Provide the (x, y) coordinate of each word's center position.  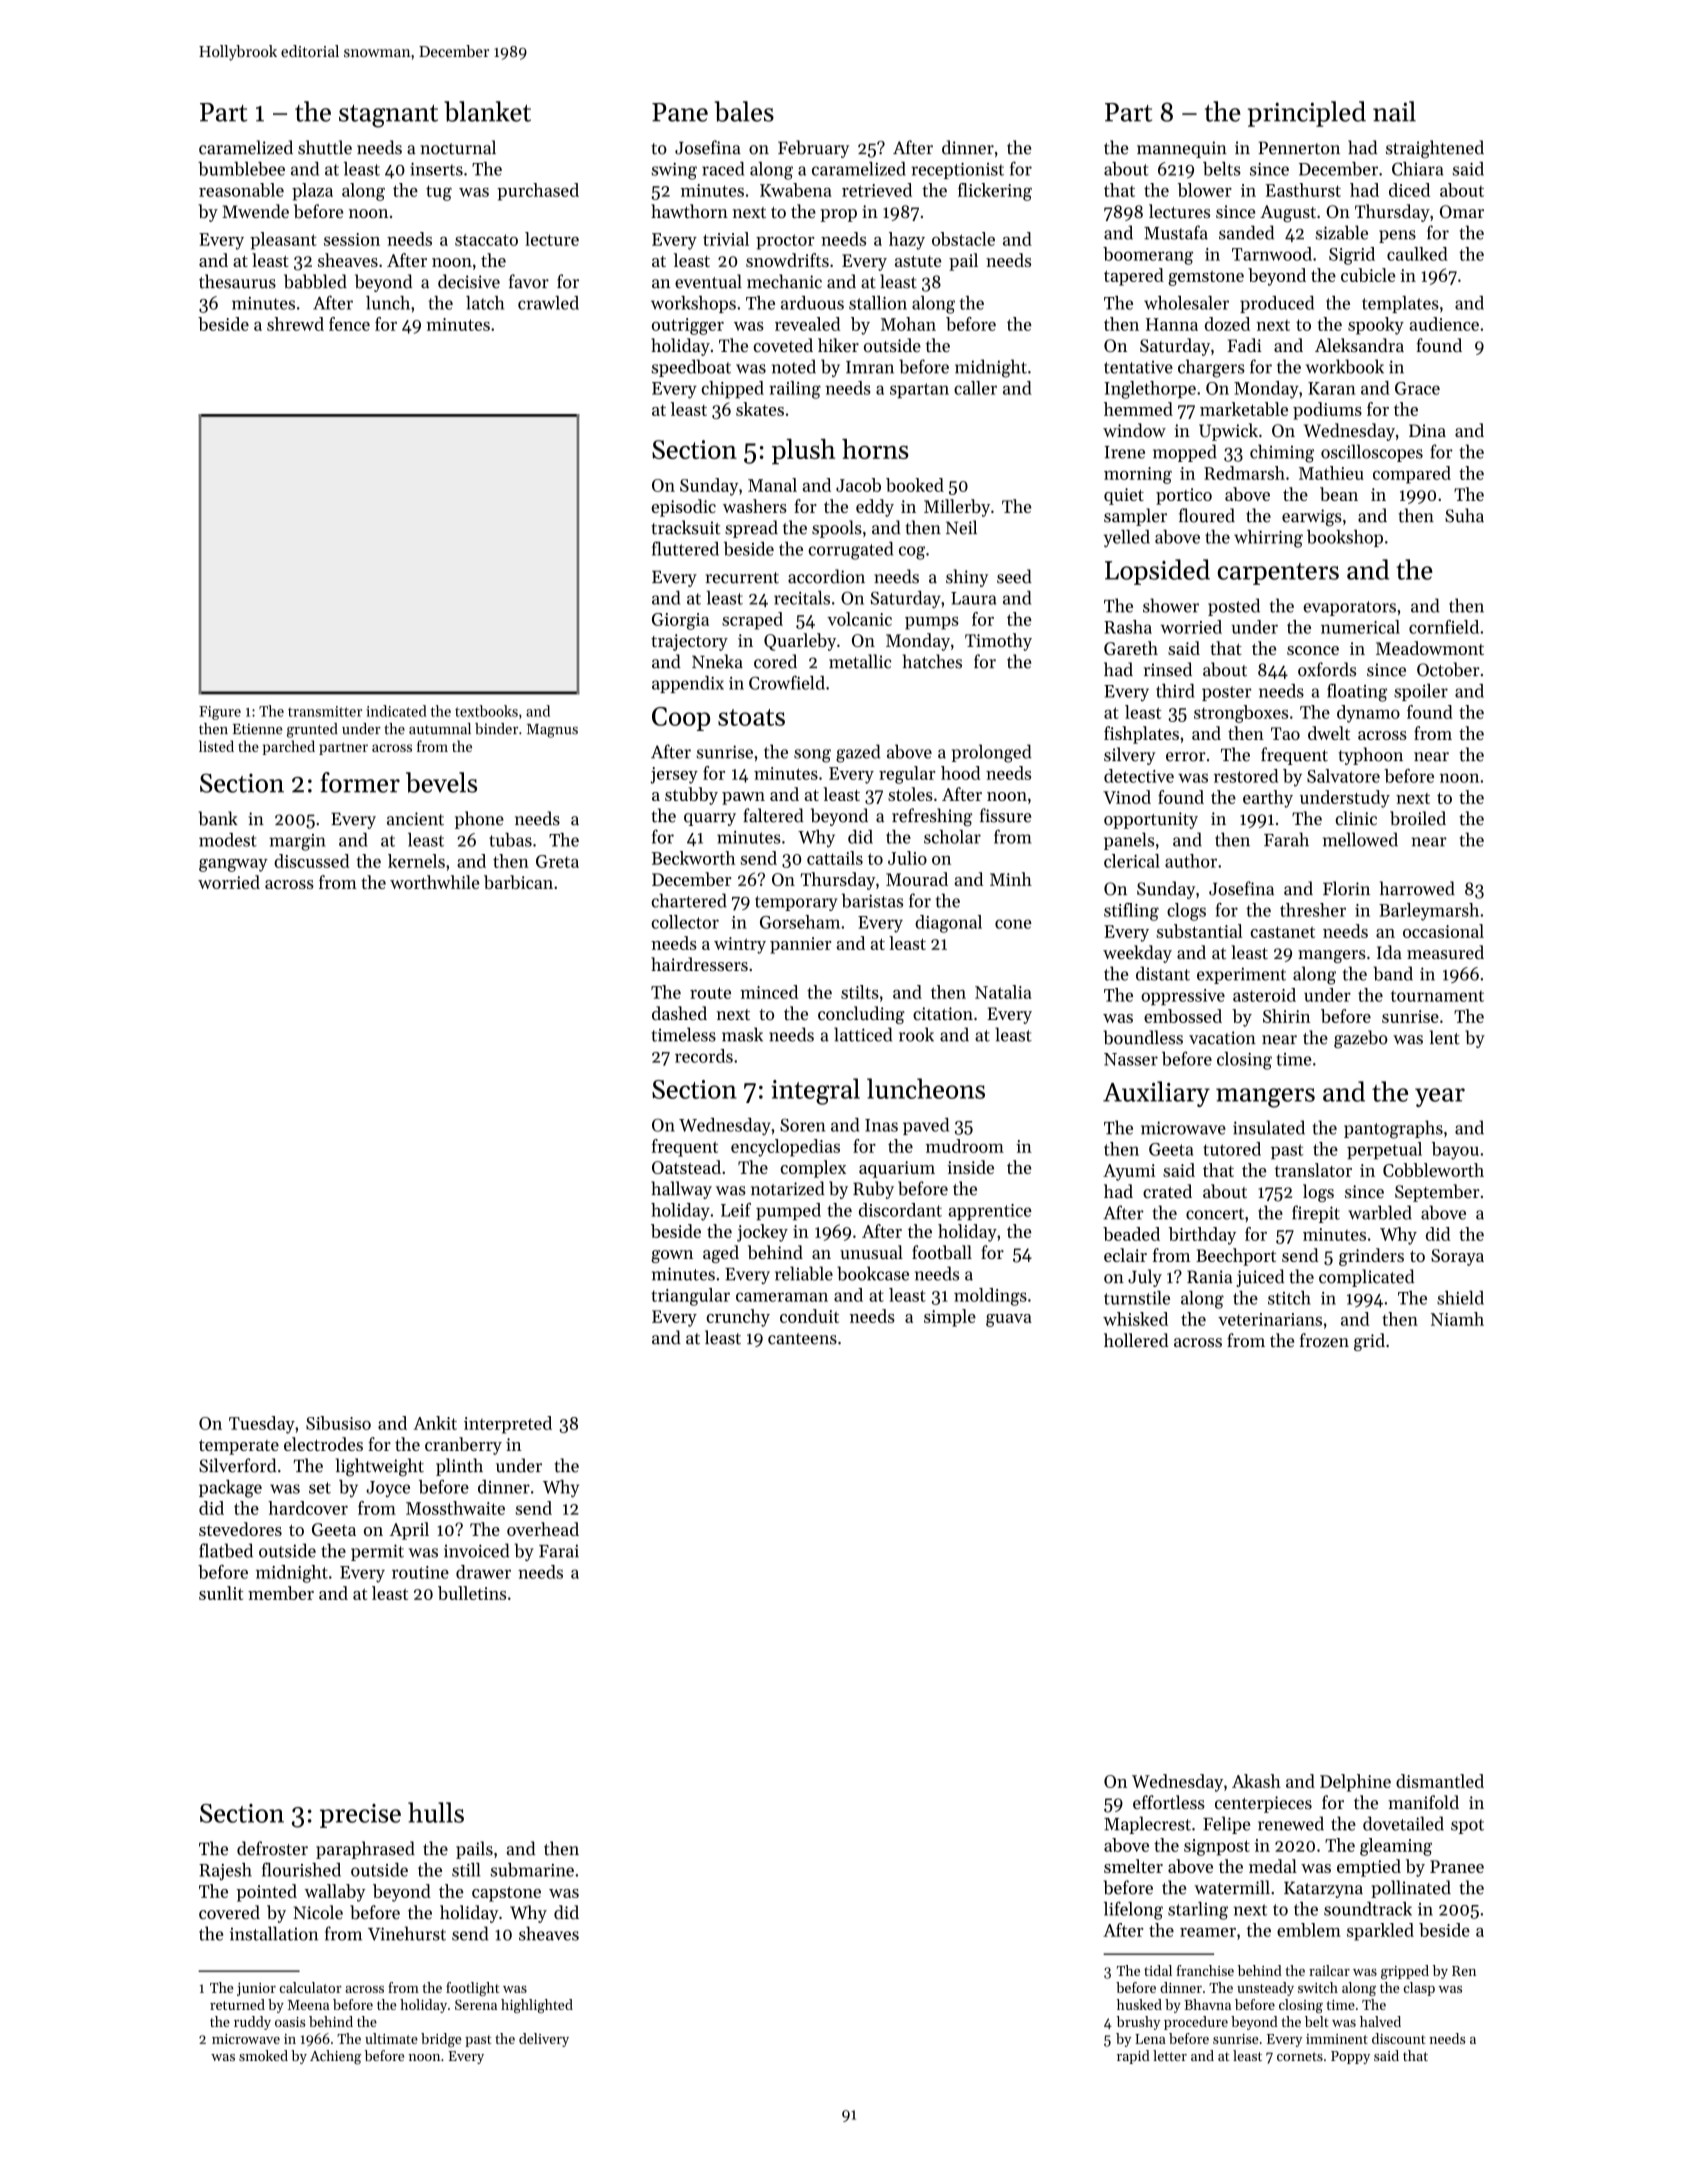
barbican (518, 882)
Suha (1464, 515)
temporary (796, 903)
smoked (263, 2055)
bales (744, 111)
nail (1394, 111)
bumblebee (241, 169)
